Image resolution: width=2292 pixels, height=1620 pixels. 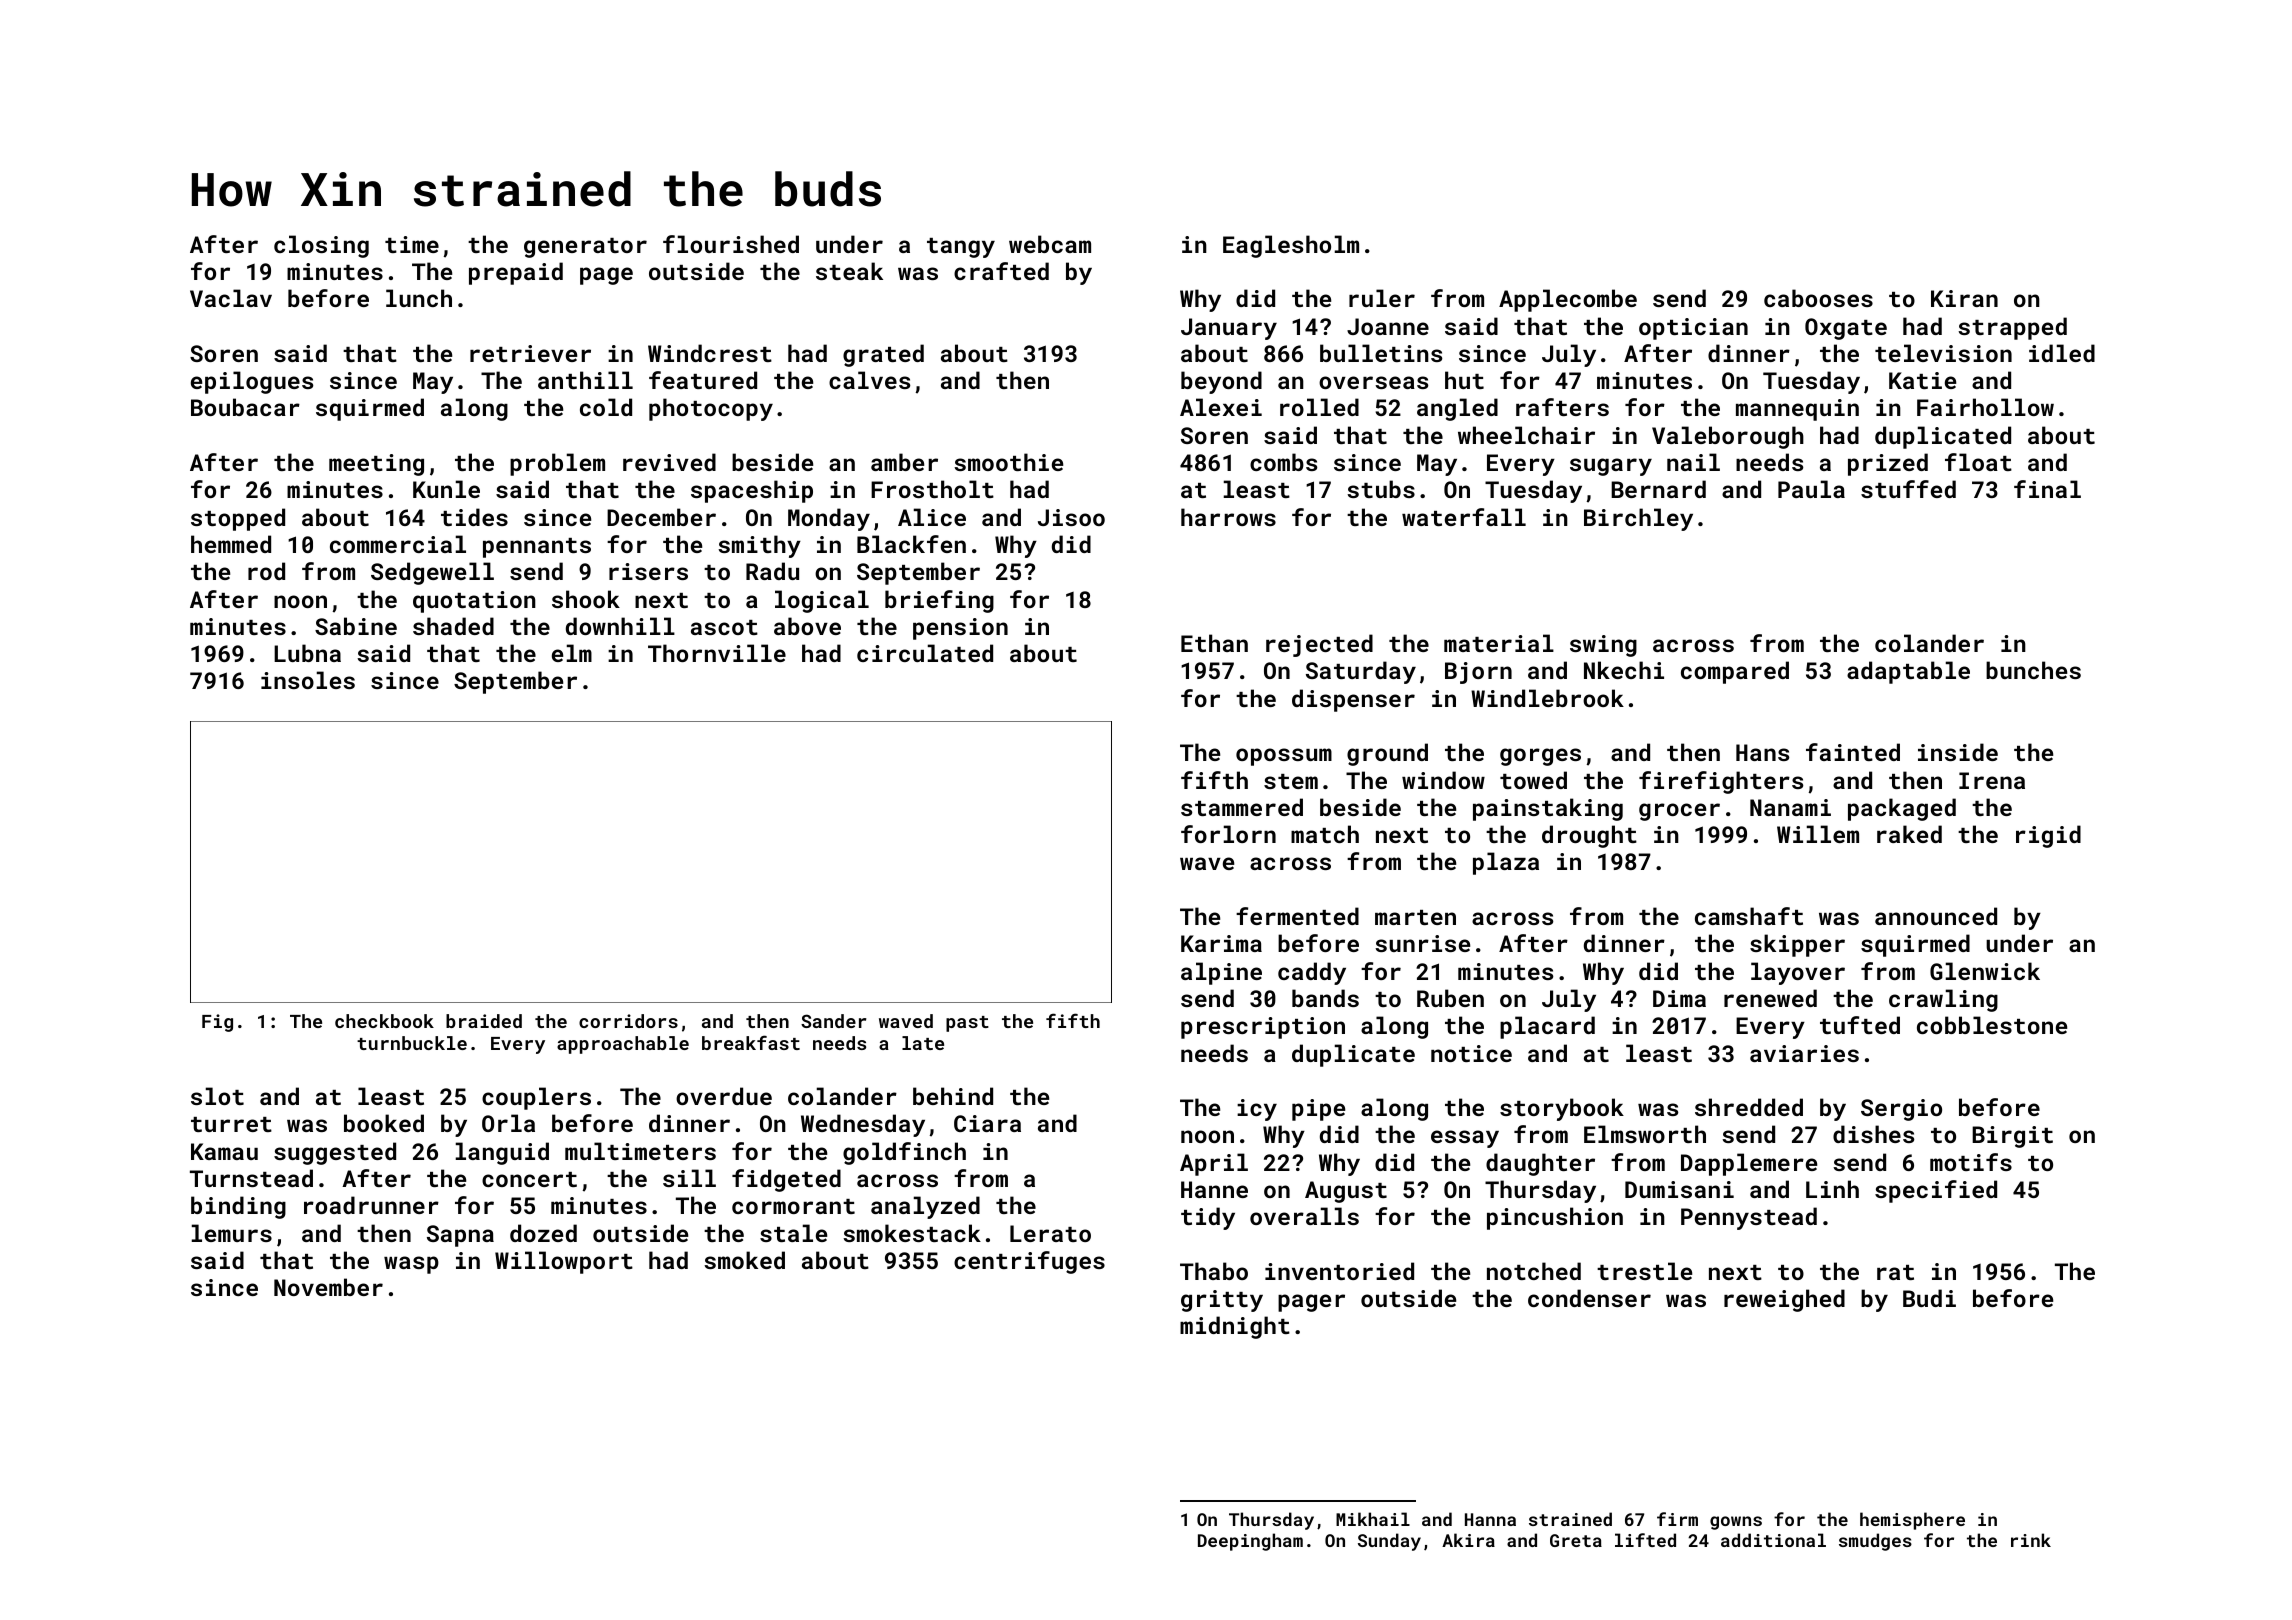 I want to click on alpine, so click(x=1221, y=973).
